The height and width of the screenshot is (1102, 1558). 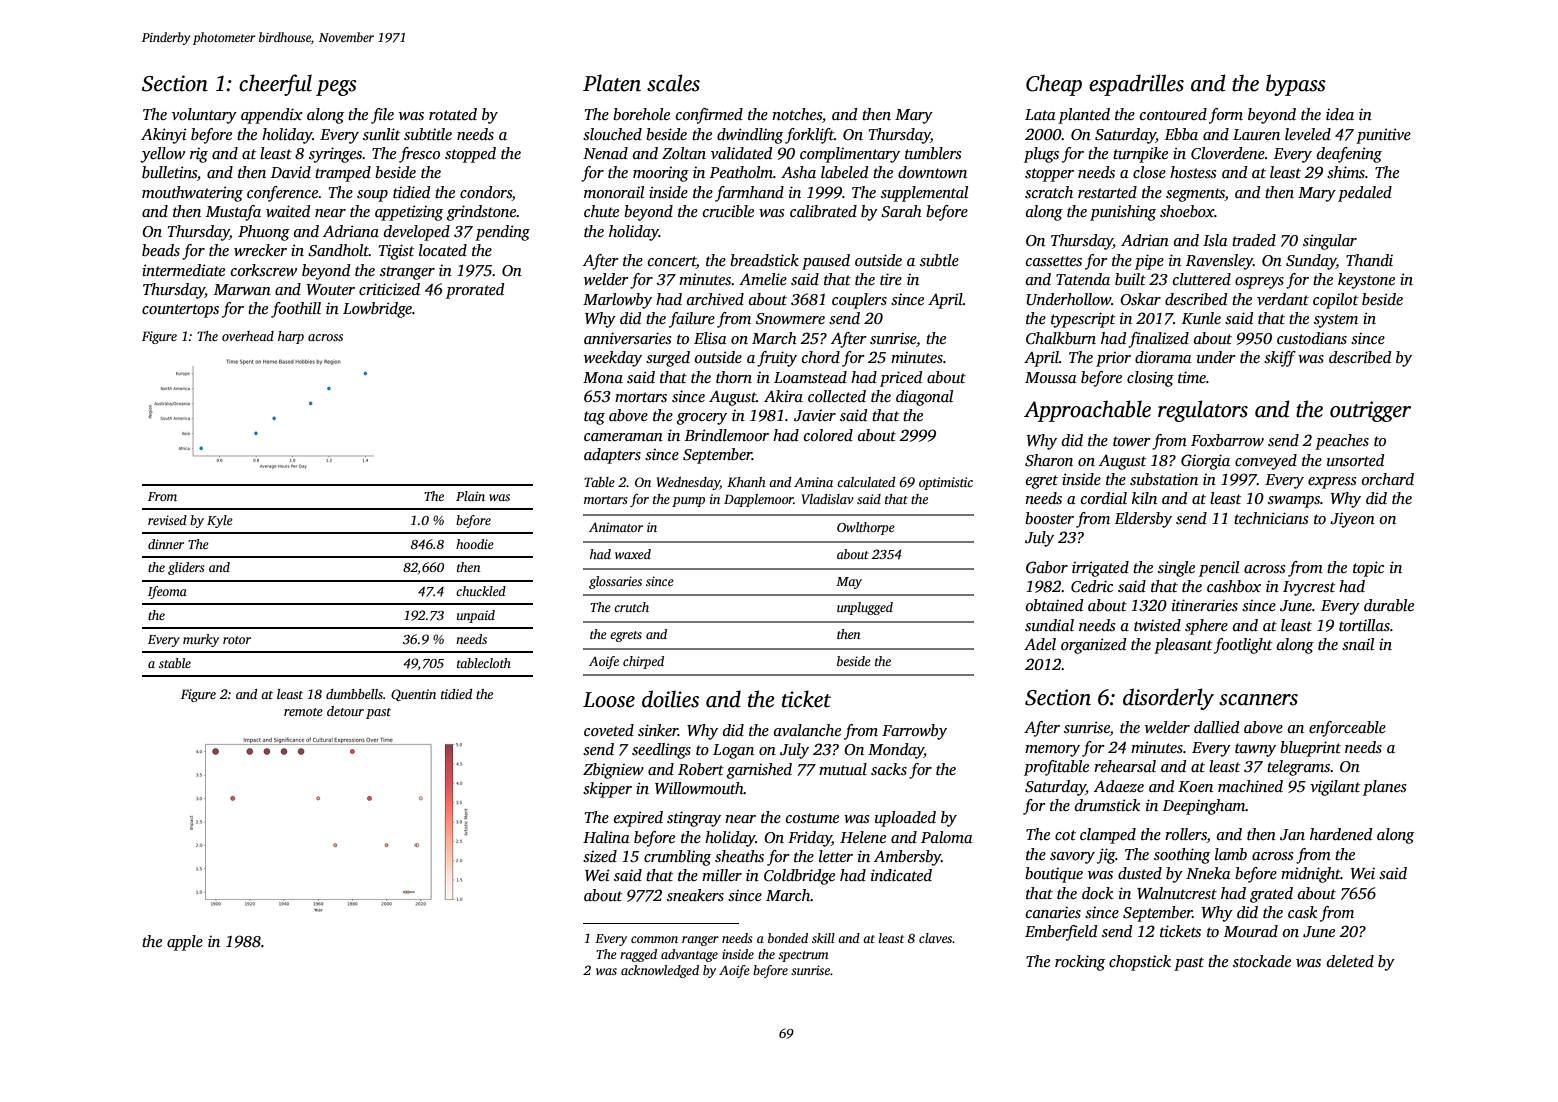 I want to click on Phuong, so click(x=264, y=233).
